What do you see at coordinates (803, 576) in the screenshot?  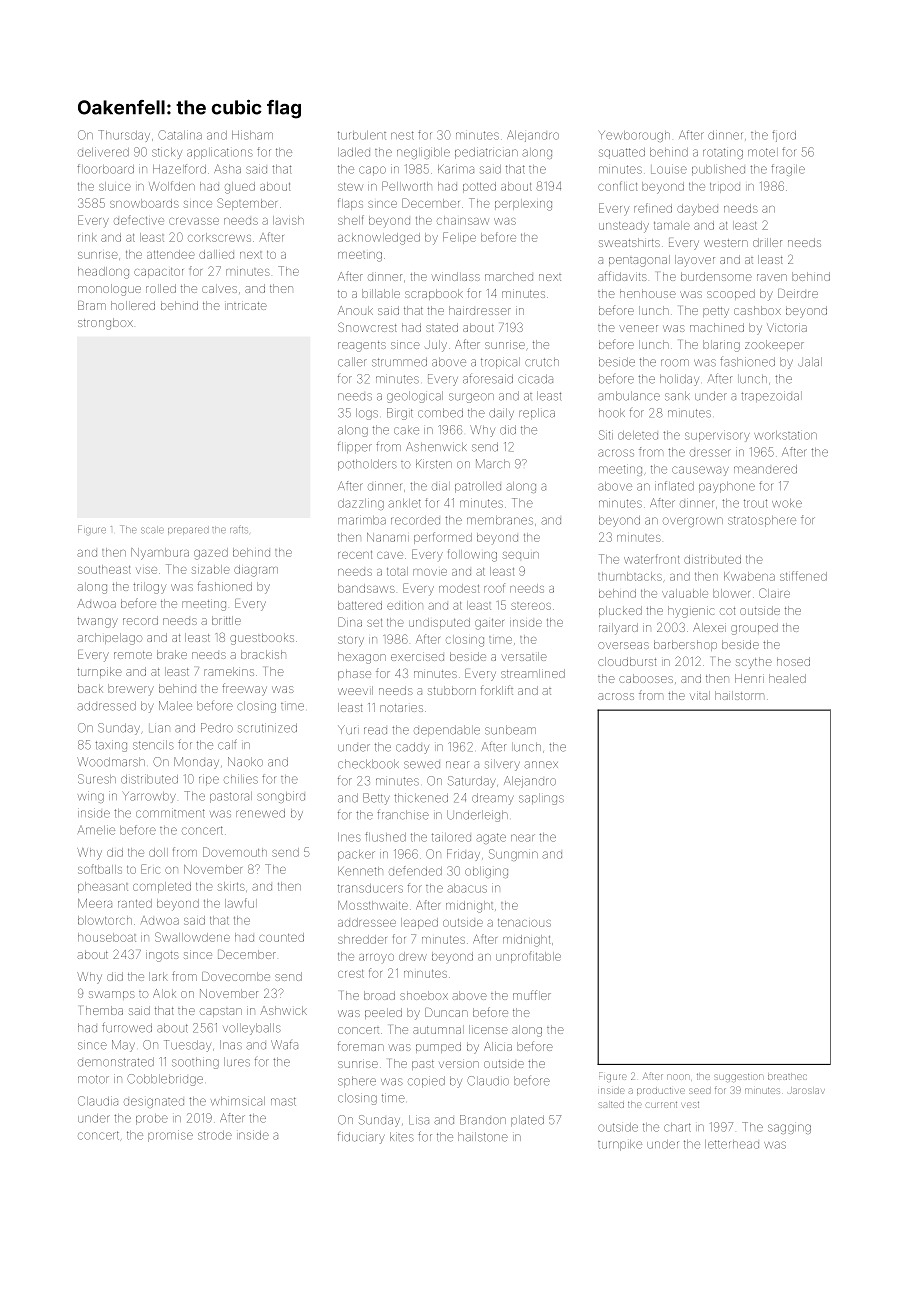 I see `stiffened` at bounding box center [803, 576].
